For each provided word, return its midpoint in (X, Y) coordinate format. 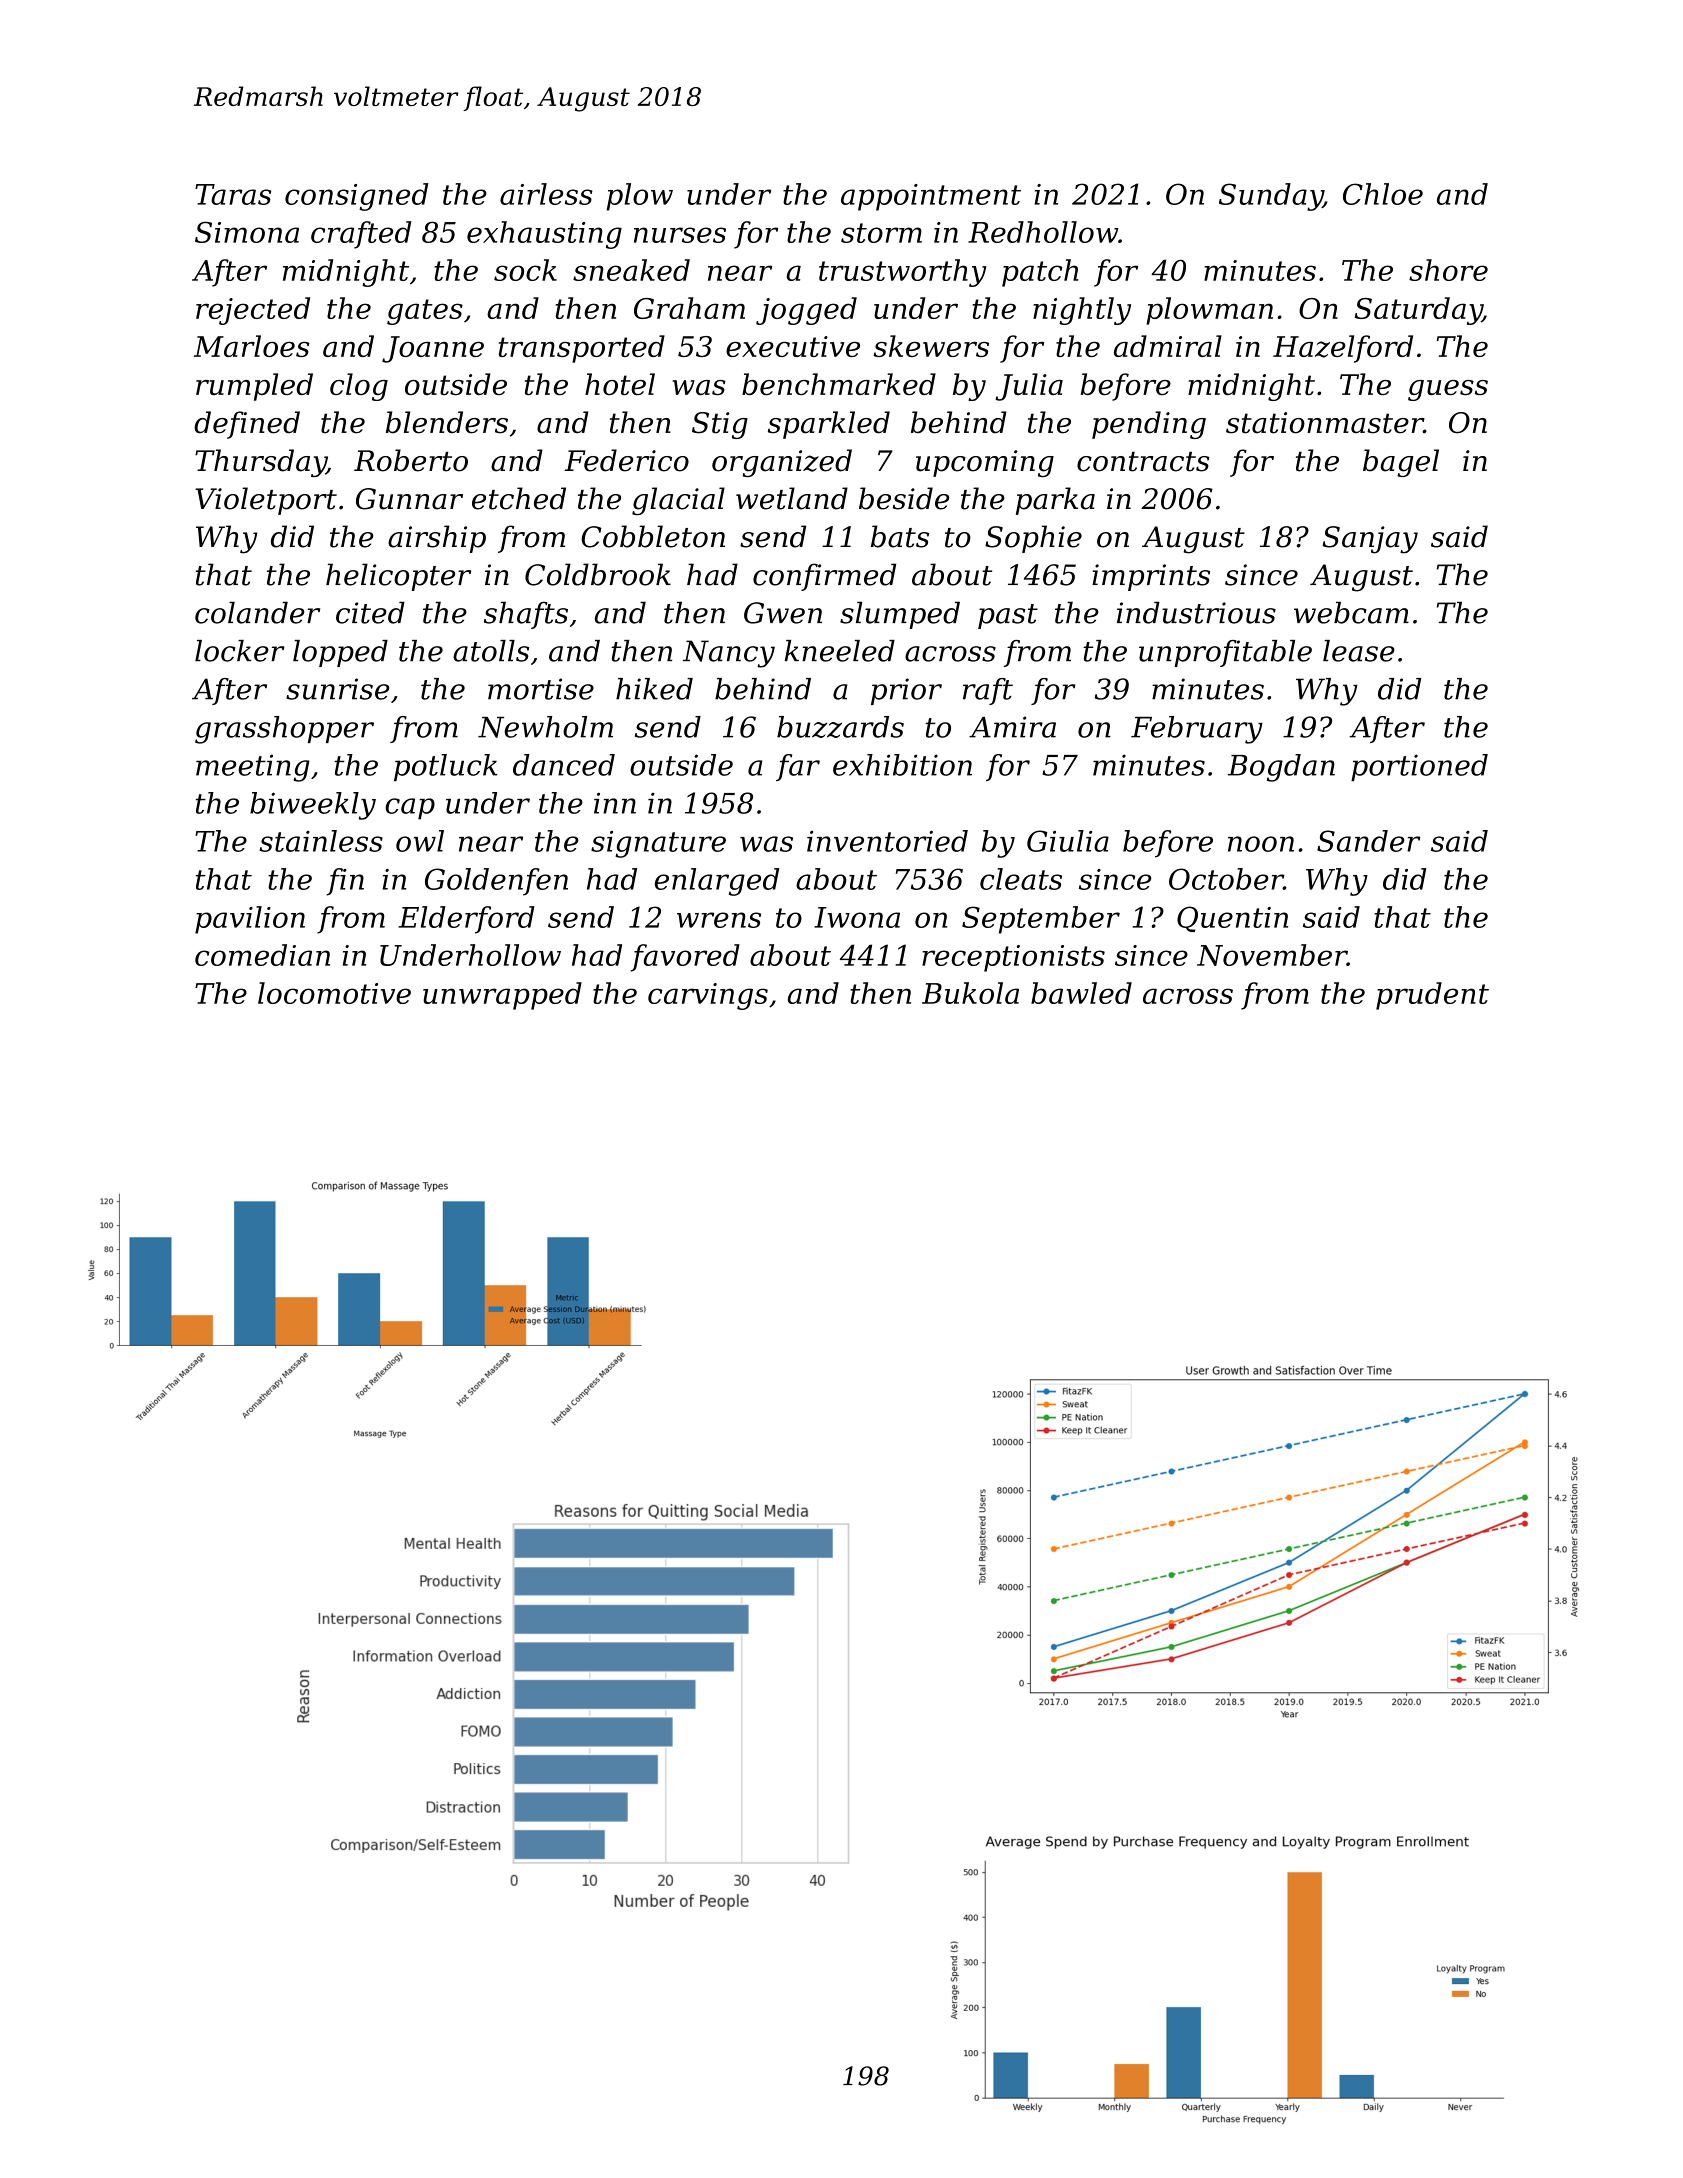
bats (900, 536)
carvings (708, 996)
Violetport (266, 501)
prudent (1432, 996)
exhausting (544, 235)
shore (1448, 270)
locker (240, 651)
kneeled (840, 651)
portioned (1419, 767)
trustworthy (903, 273)
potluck (446, 767)
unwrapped (502, 996)
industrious (1196, 612)
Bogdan (1281, 768)
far (798, 767)
